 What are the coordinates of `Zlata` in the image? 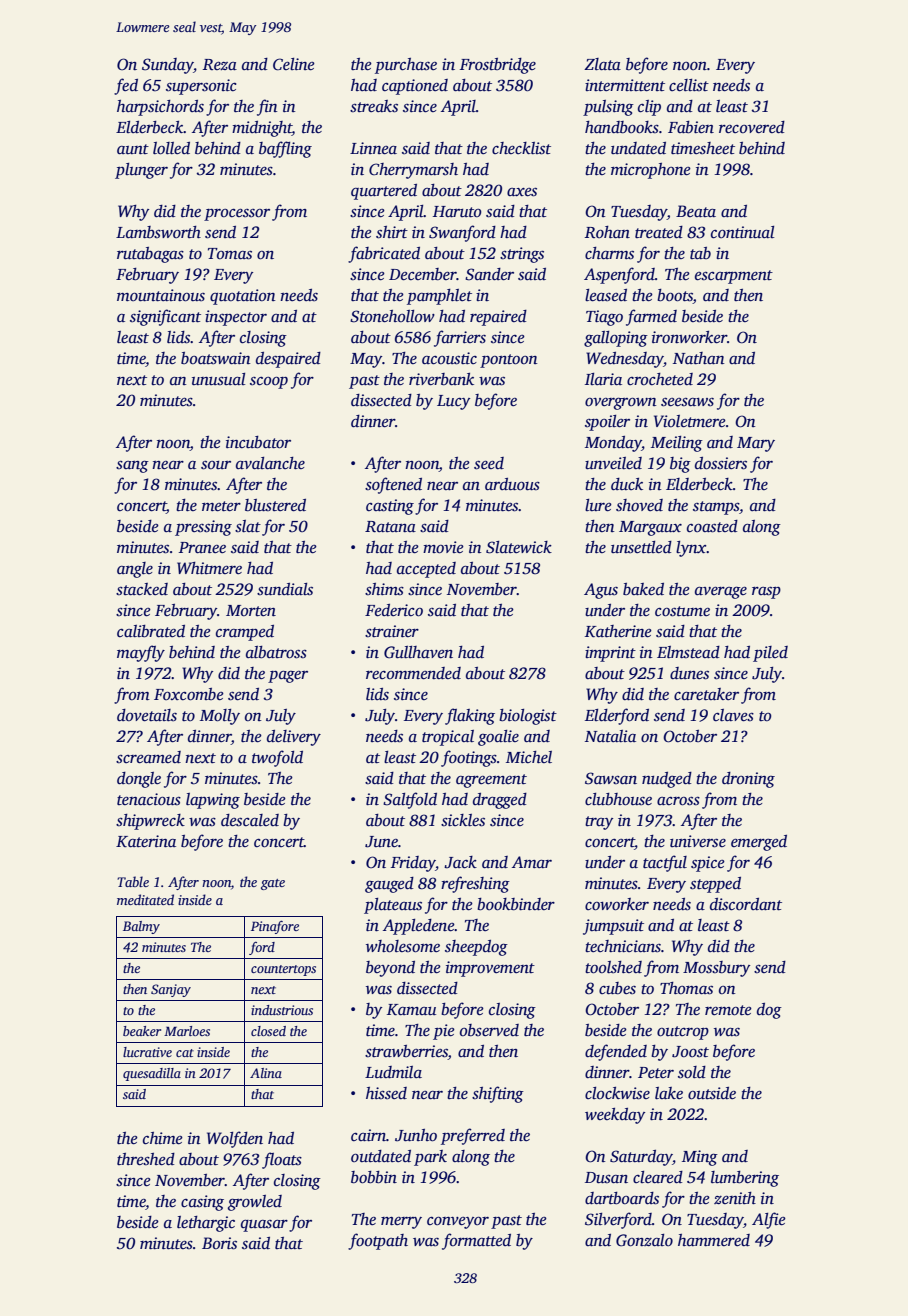 It's located at (602, 64).
